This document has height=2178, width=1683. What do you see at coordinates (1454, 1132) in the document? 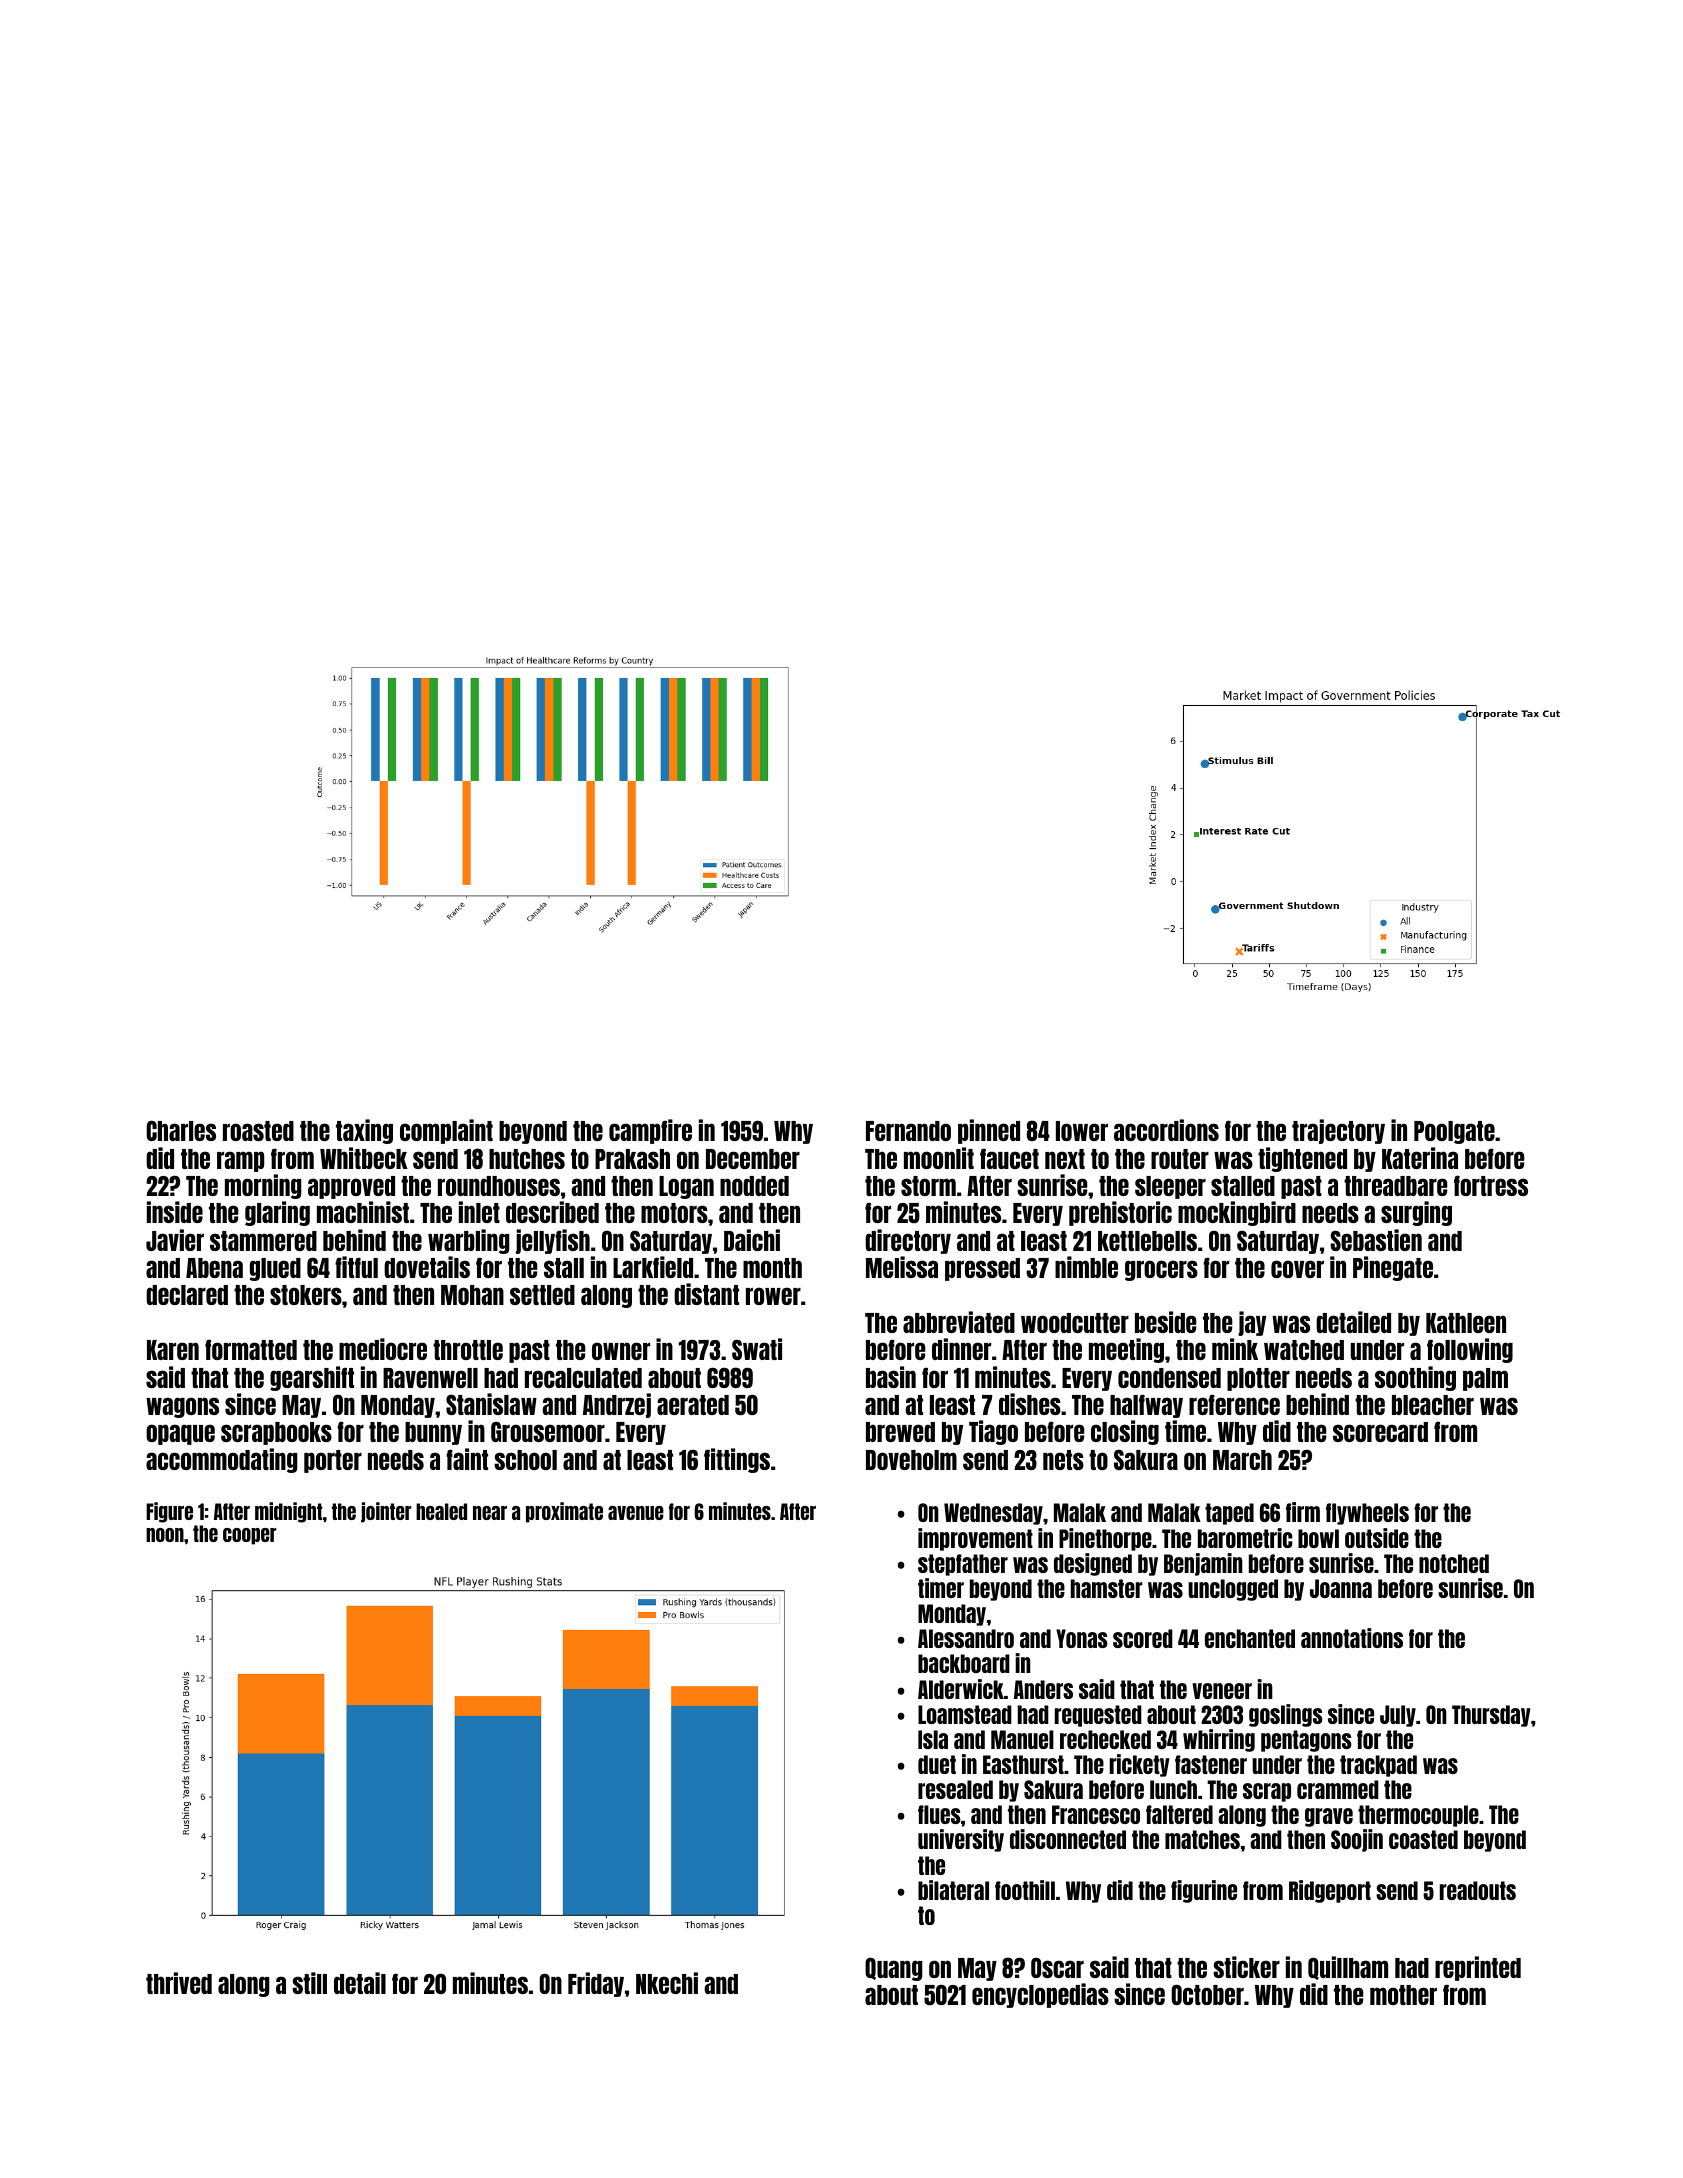
I see `Poolgate` at bounding box center [1454, 1132].
